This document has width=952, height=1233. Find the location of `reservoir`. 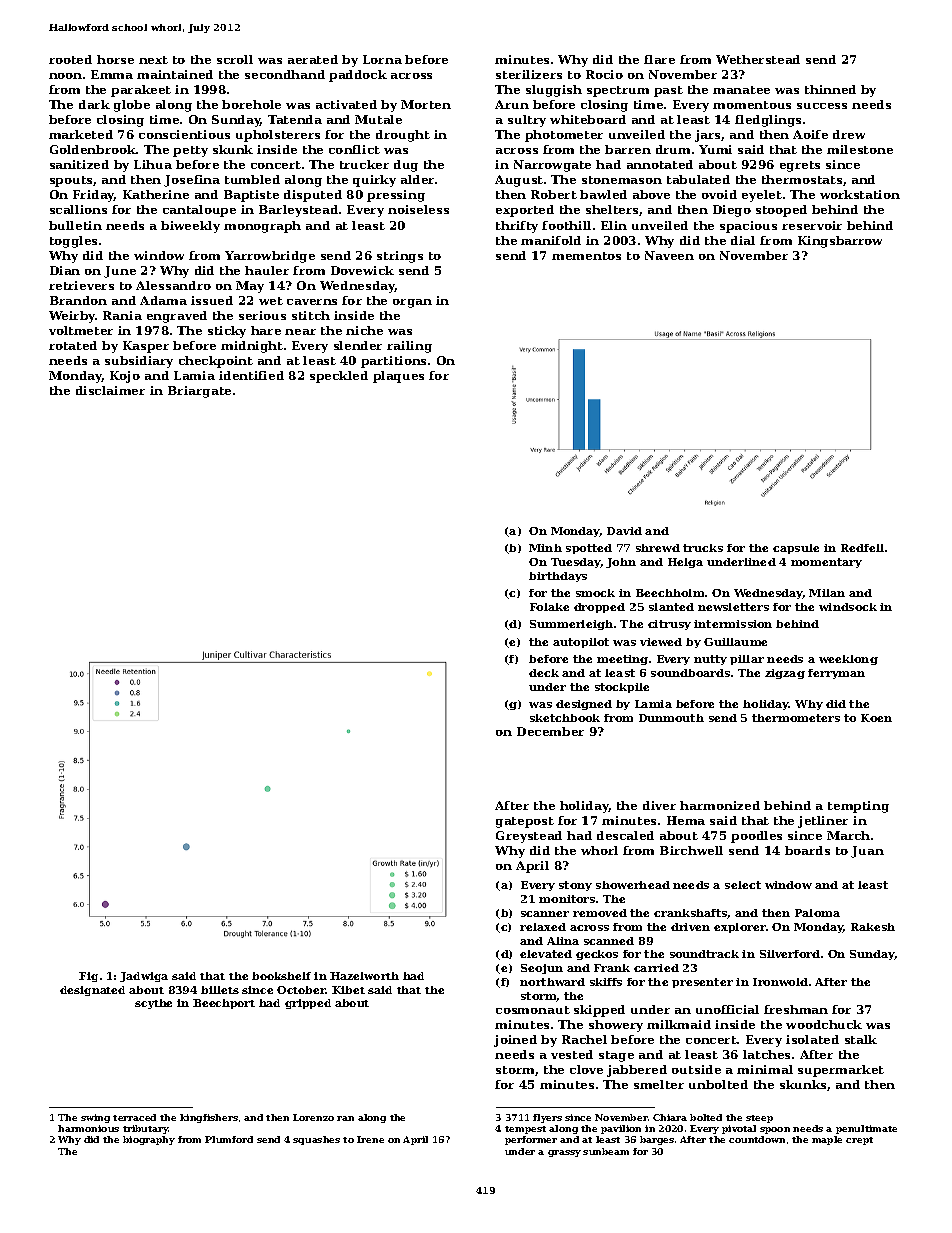

reservoir is located at coordinates (812, 225).
